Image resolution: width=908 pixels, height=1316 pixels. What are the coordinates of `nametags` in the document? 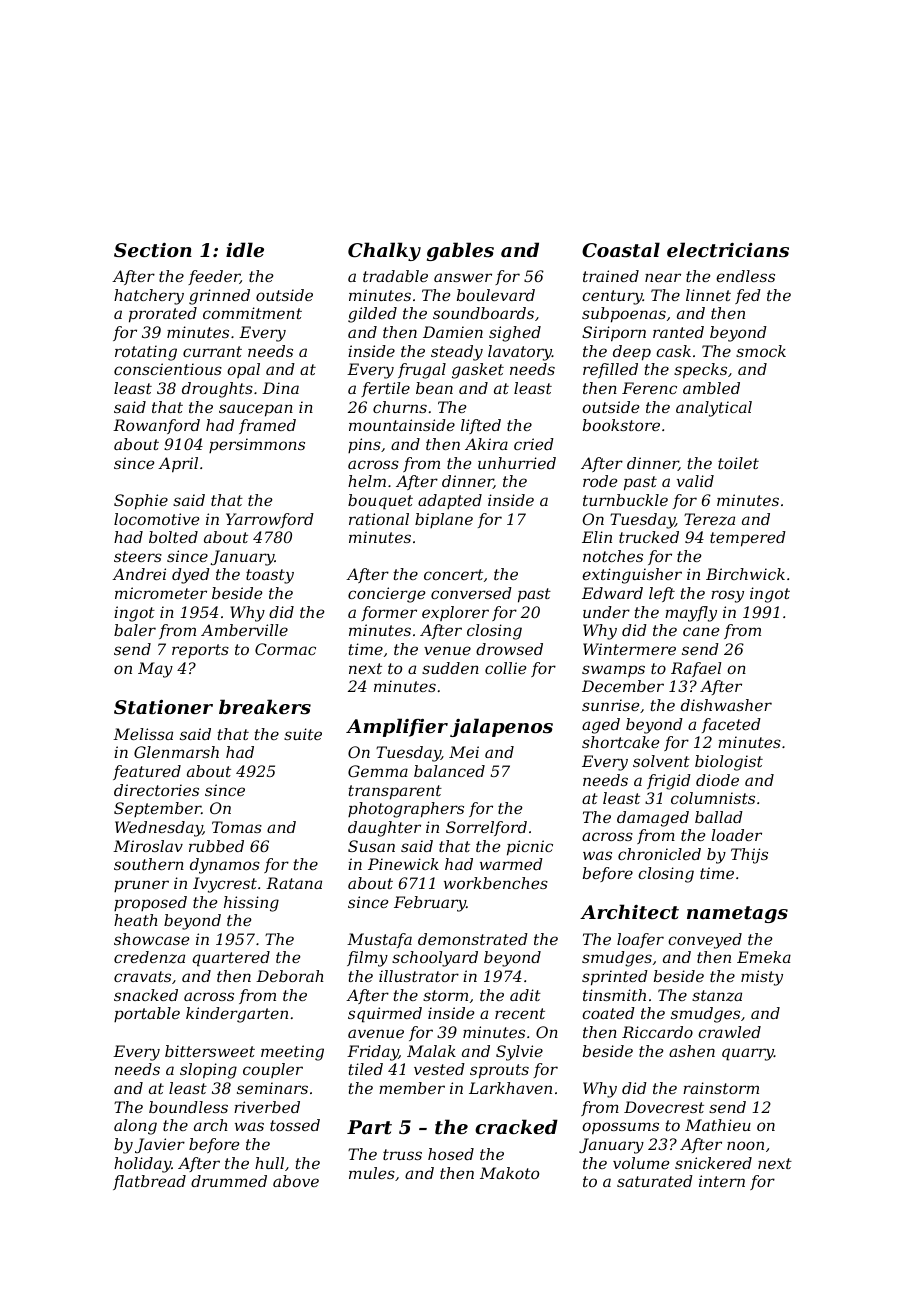 It's located at (737, 914).
